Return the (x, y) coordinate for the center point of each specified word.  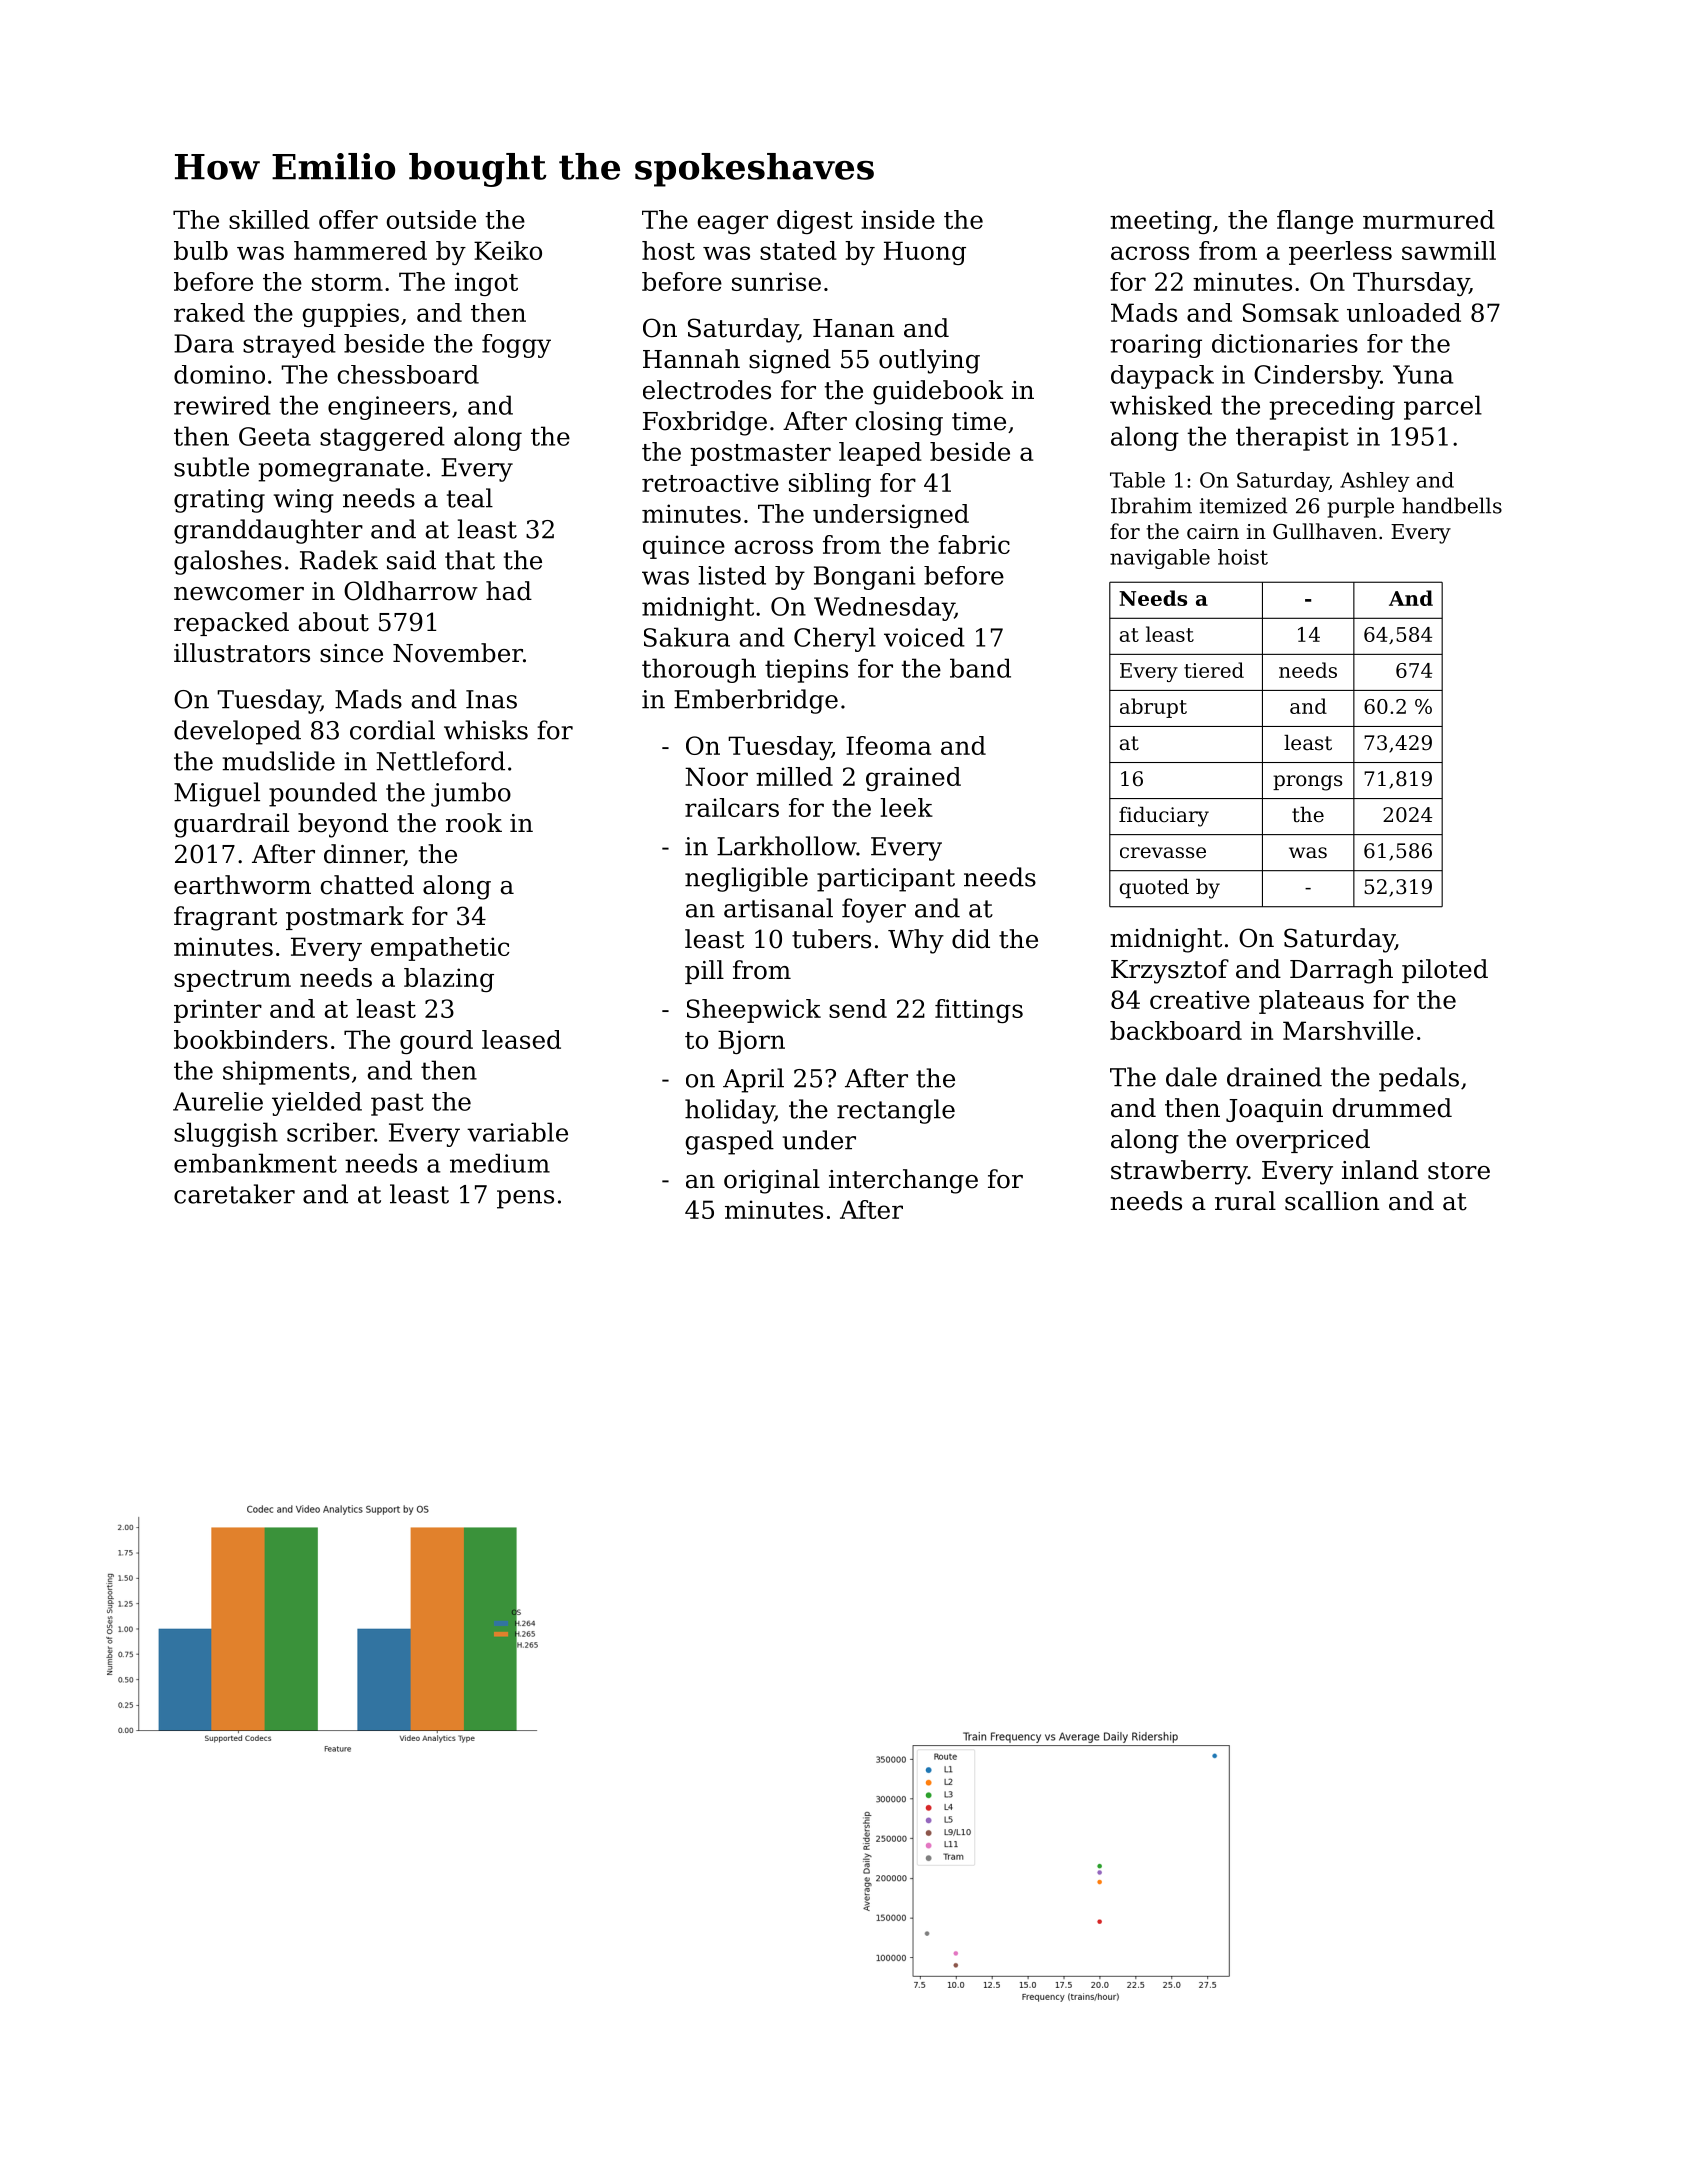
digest (815, 222)
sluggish (226, 1134)
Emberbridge (756, 701)
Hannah (691, 359)
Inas (491, 699)
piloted (1445, 971)
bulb (201, 250)
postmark (345, 918)
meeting (1161, 222)
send (858, 1008)
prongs (1307, 783)
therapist (1292, 438)
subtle (211, 467)
